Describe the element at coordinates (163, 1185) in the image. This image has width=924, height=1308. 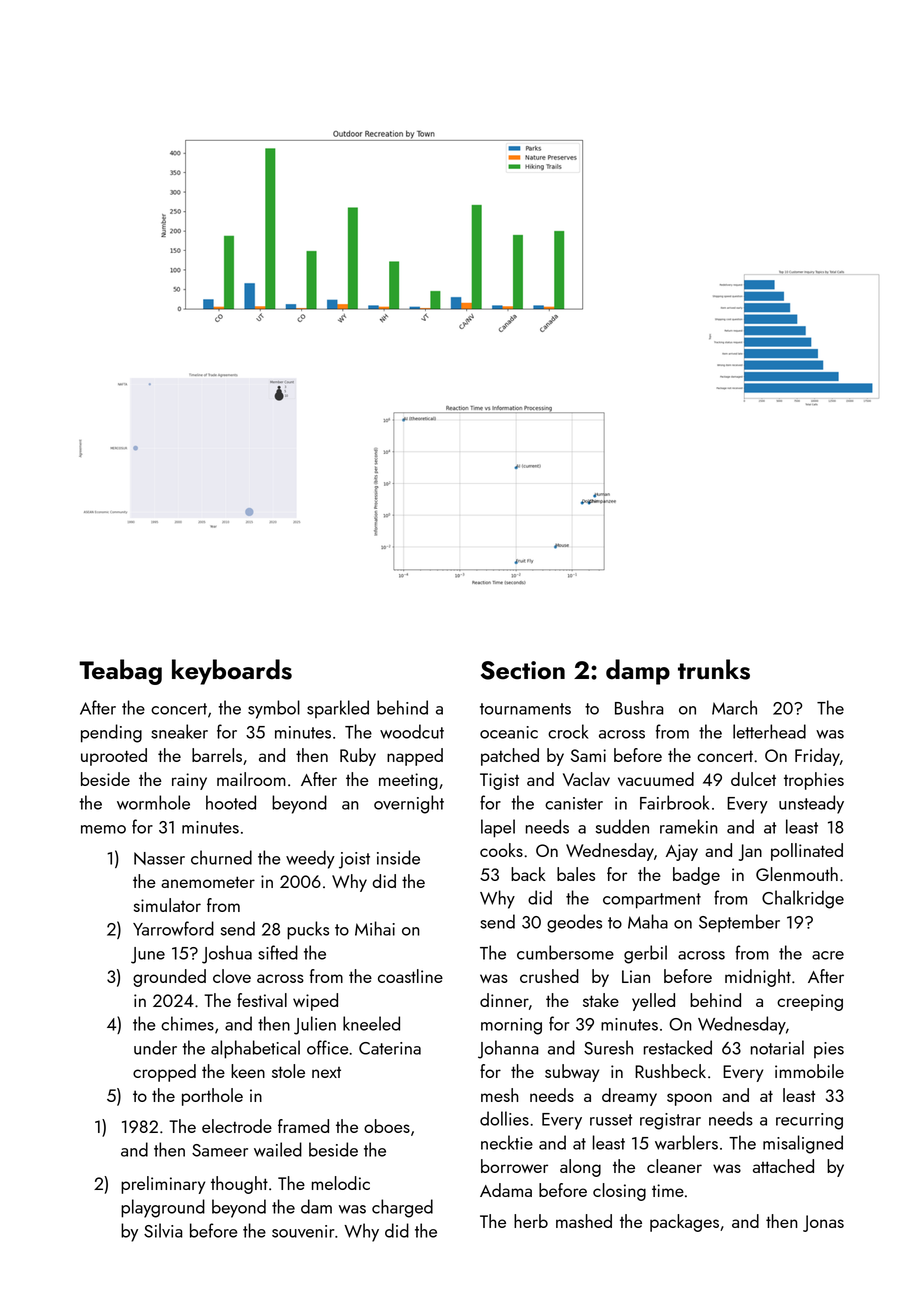
I see `preliminary` at that location.
